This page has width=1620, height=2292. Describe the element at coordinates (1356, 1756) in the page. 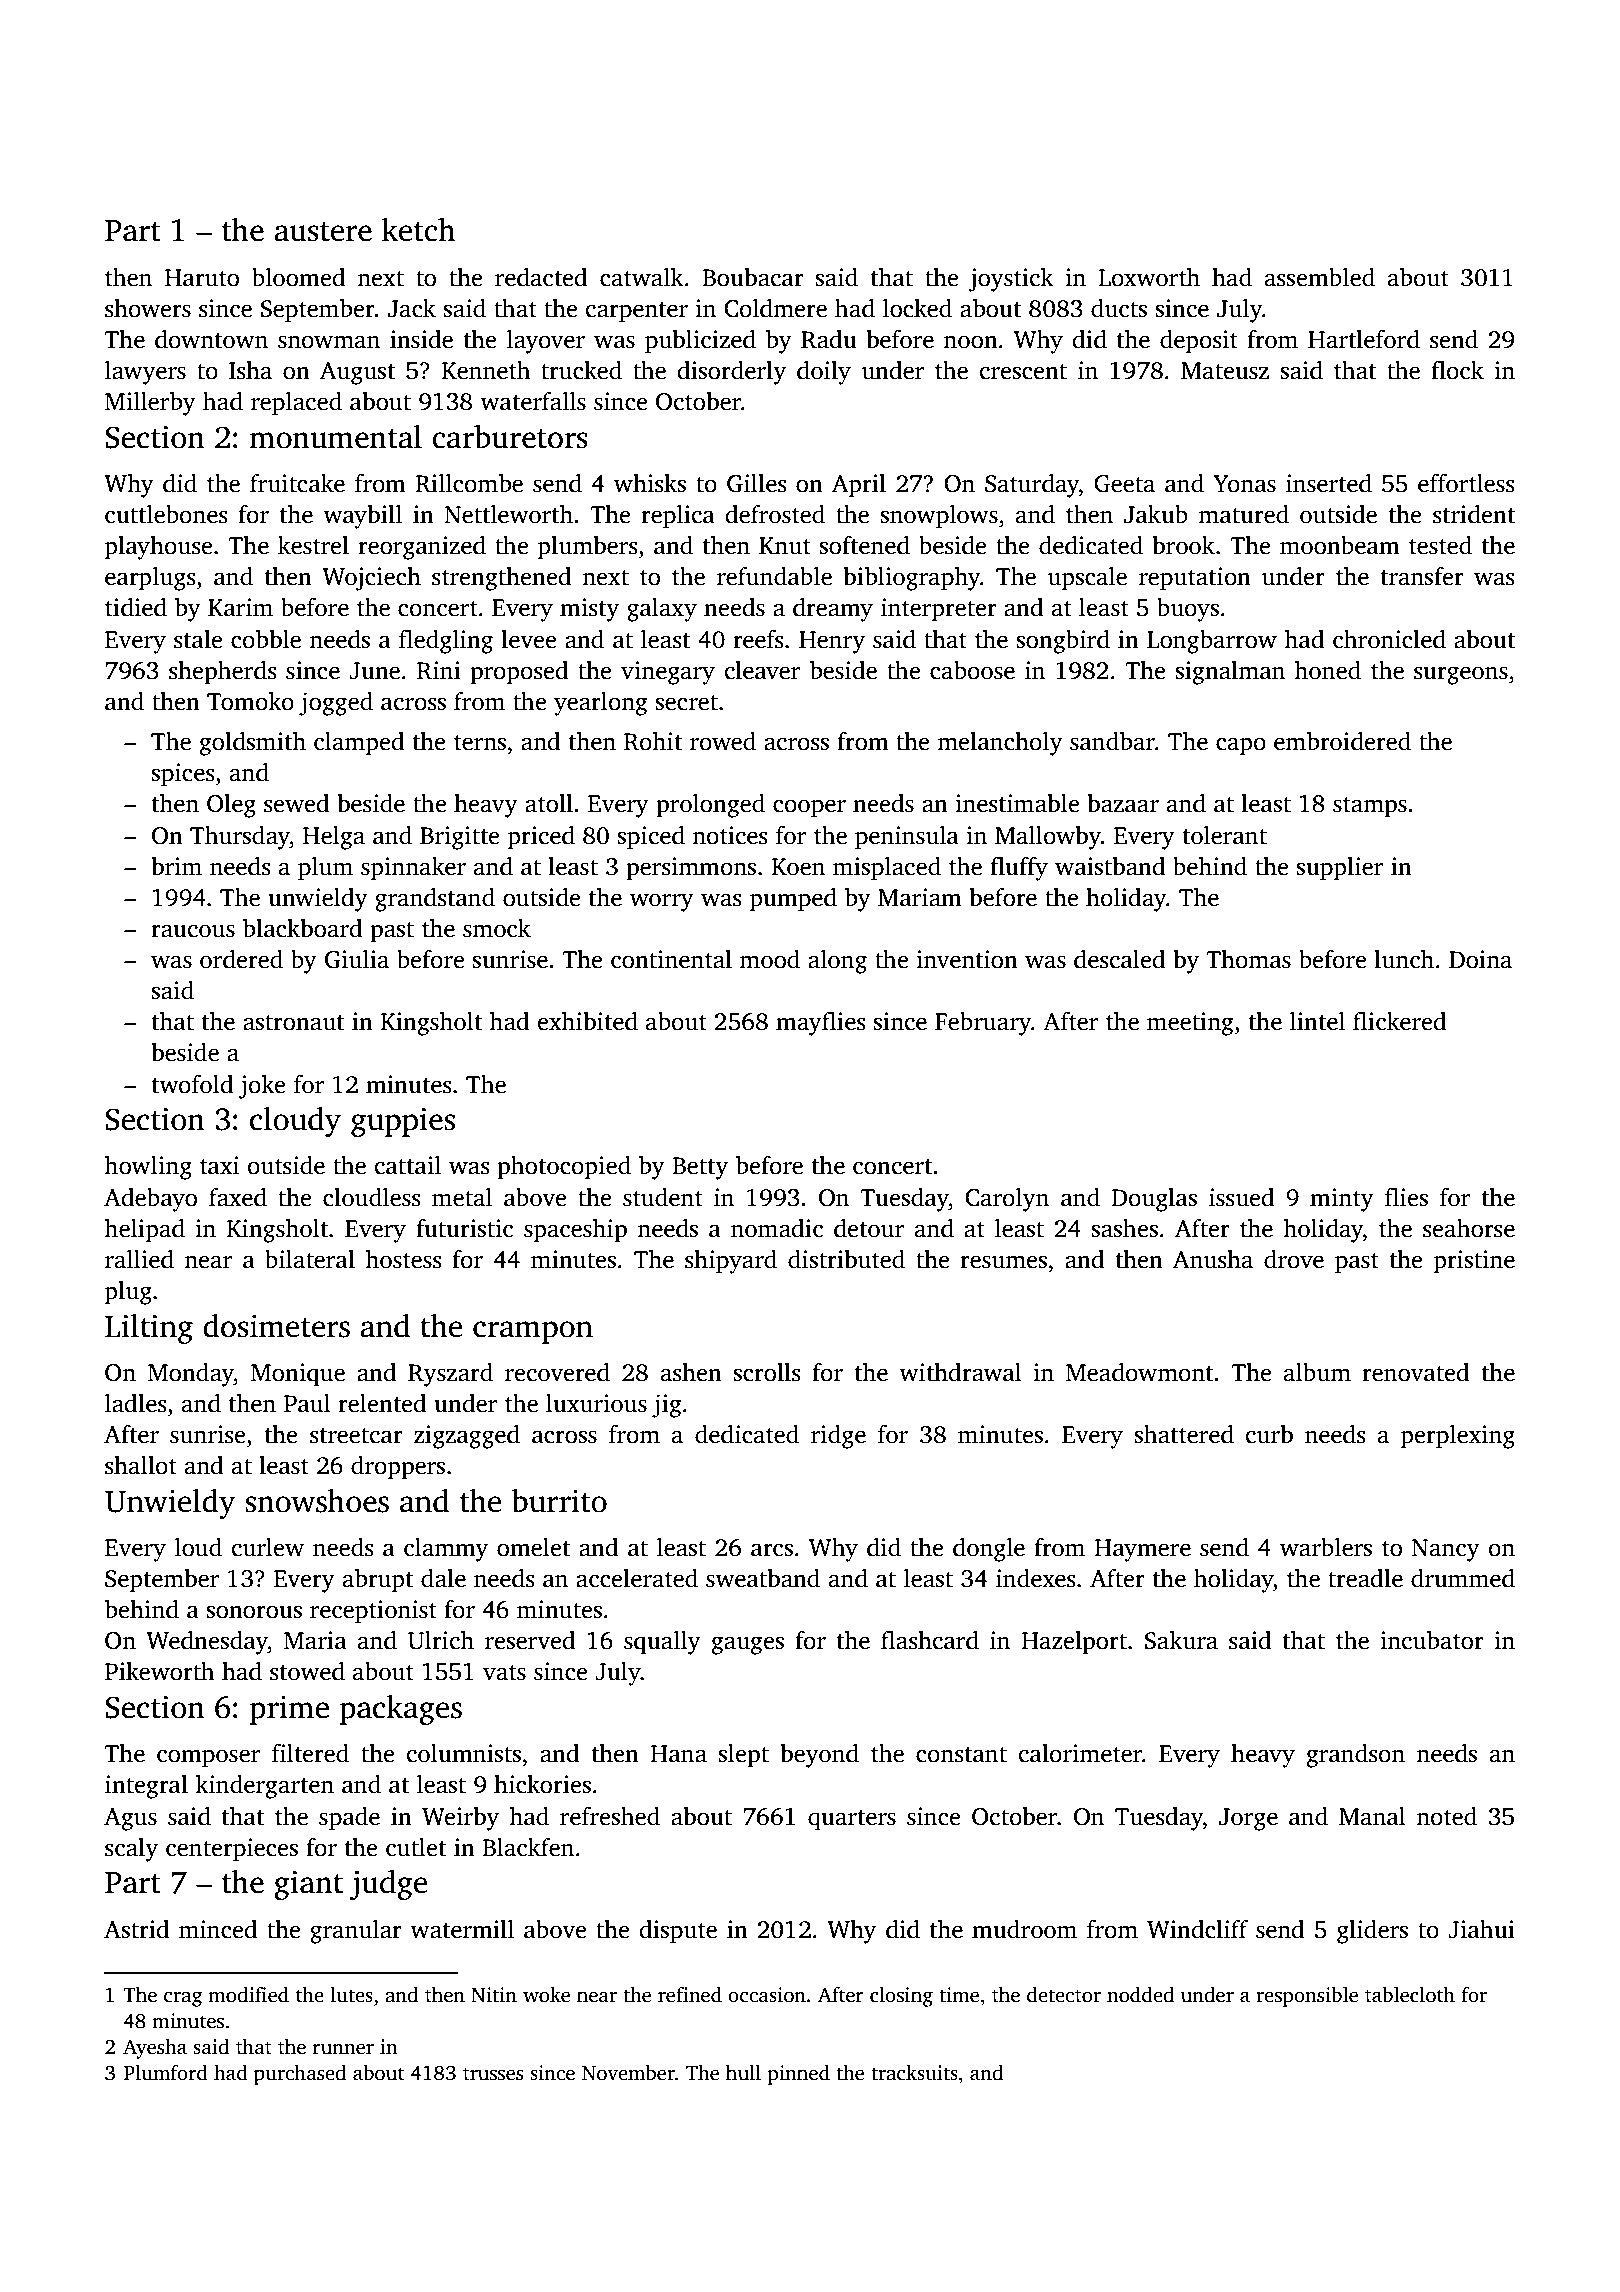

I see `grandson` at that location.
